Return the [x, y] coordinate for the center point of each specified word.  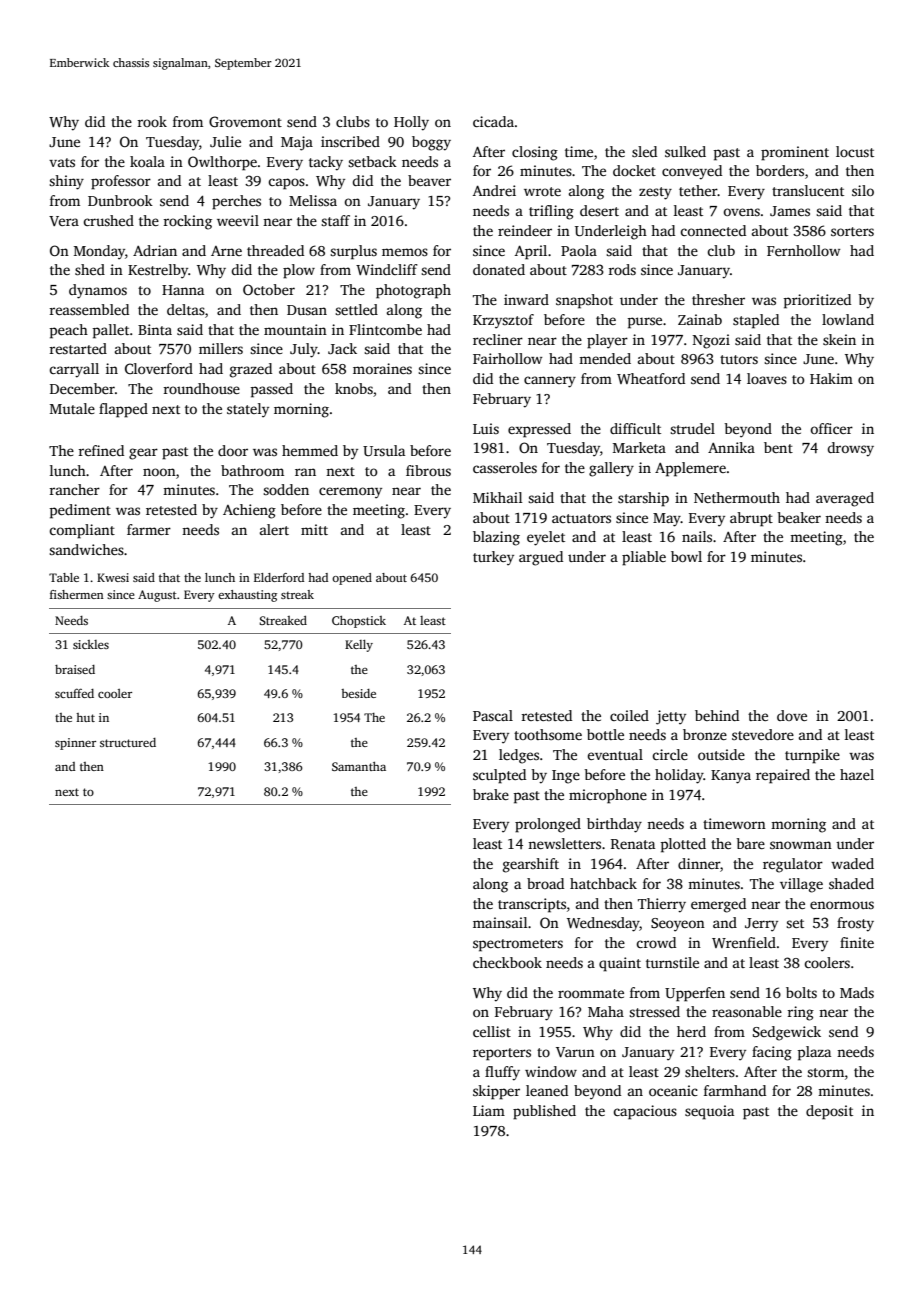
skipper [496, 1092]
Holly [411, 123]
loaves [767, 378]
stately [248, 410]
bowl [686, 556]
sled [644, 151]
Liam [489, 1110]
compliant [82, 531]
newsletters [564, 843]
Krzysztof [503, 321]
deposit [829, 1112]
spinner [75, 744]
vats [62, 162]
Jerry [761, 925]
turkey [493, 558]
